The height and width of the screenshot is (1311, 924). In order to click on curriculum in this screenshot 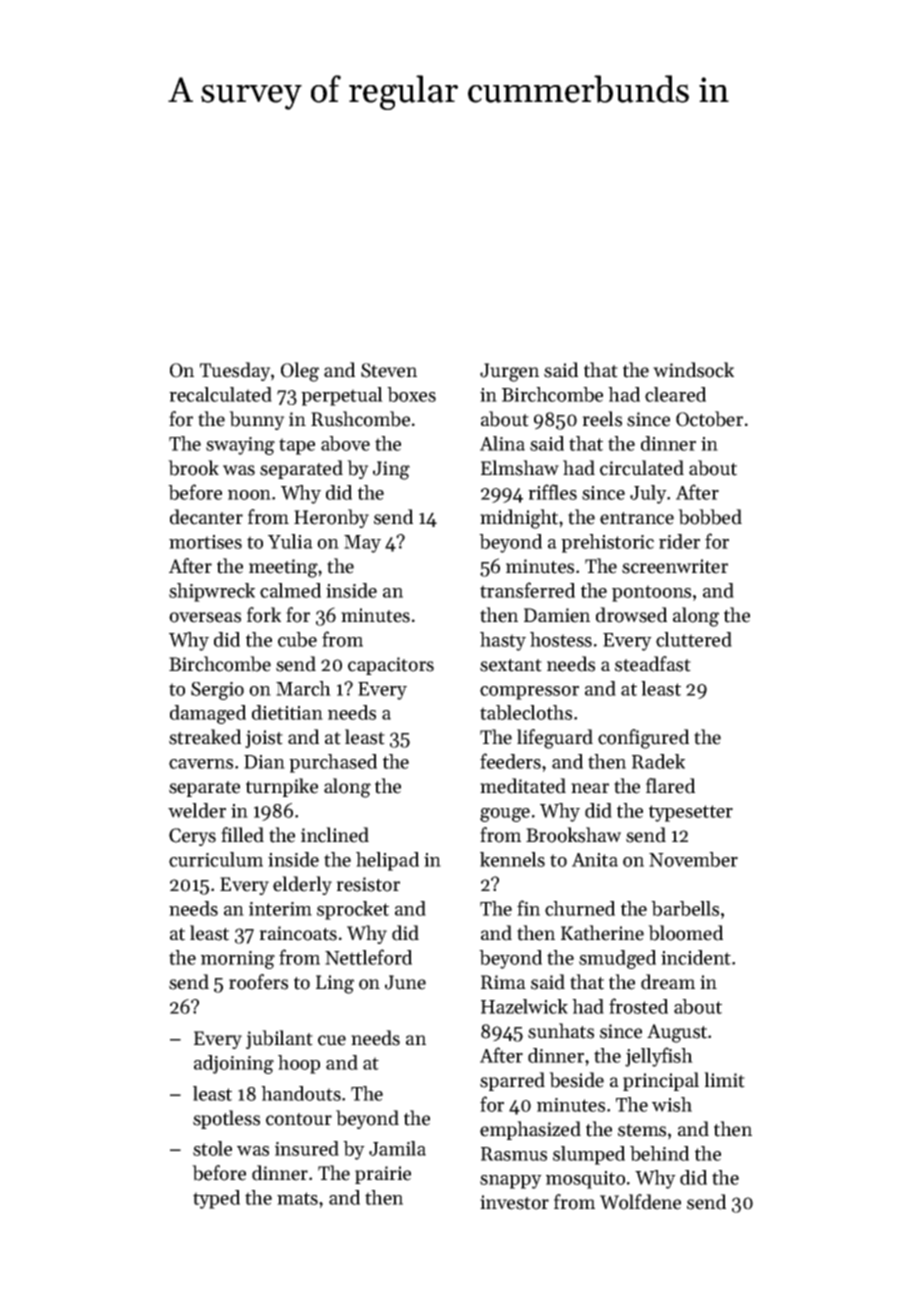, I will do `click(216, 859)`.
